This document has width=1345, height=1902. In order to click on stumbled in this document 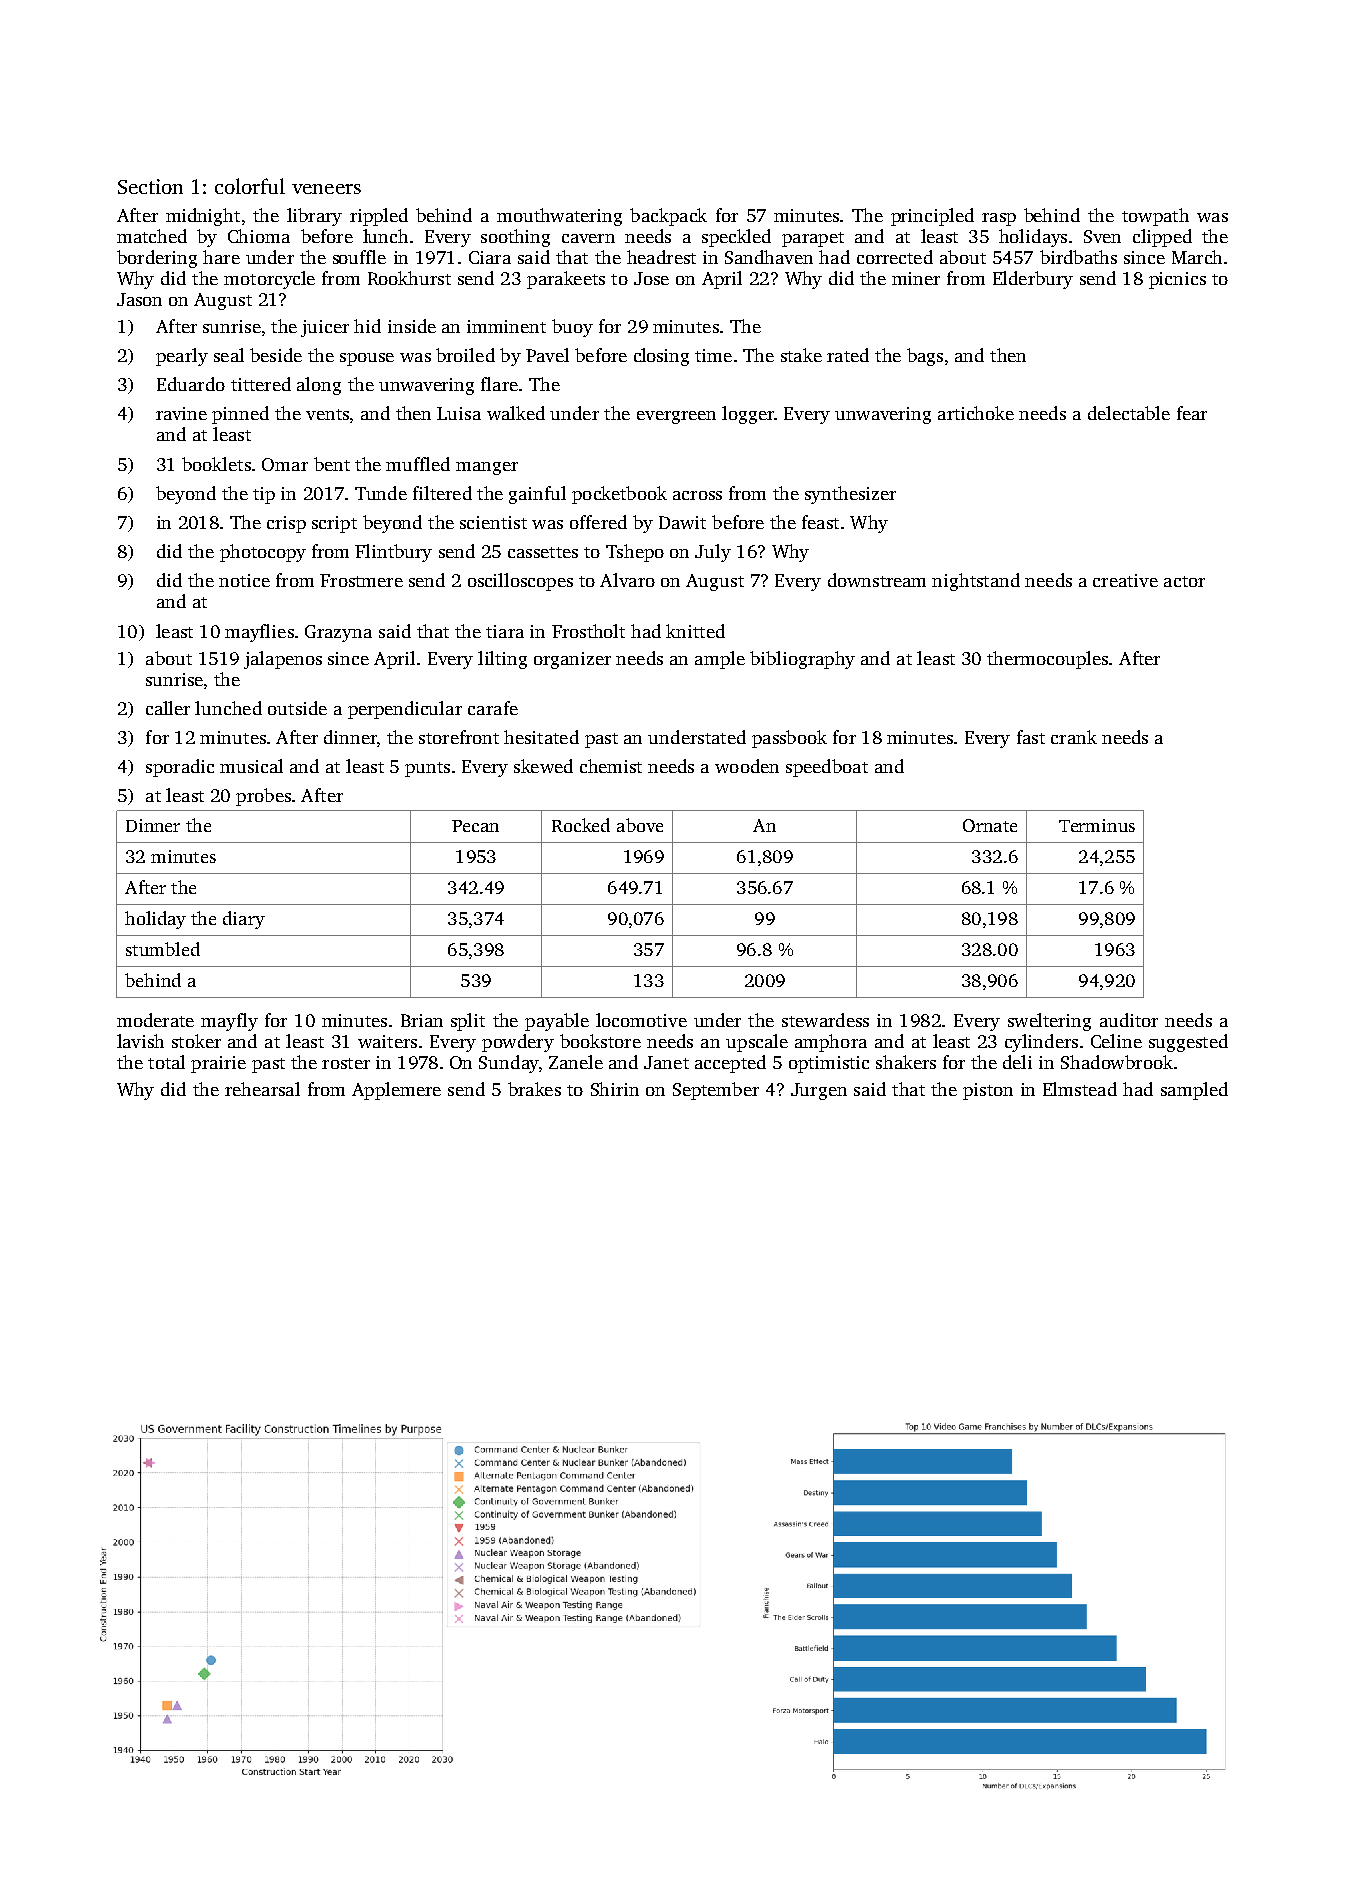, I will do `click(163, 949)`.
